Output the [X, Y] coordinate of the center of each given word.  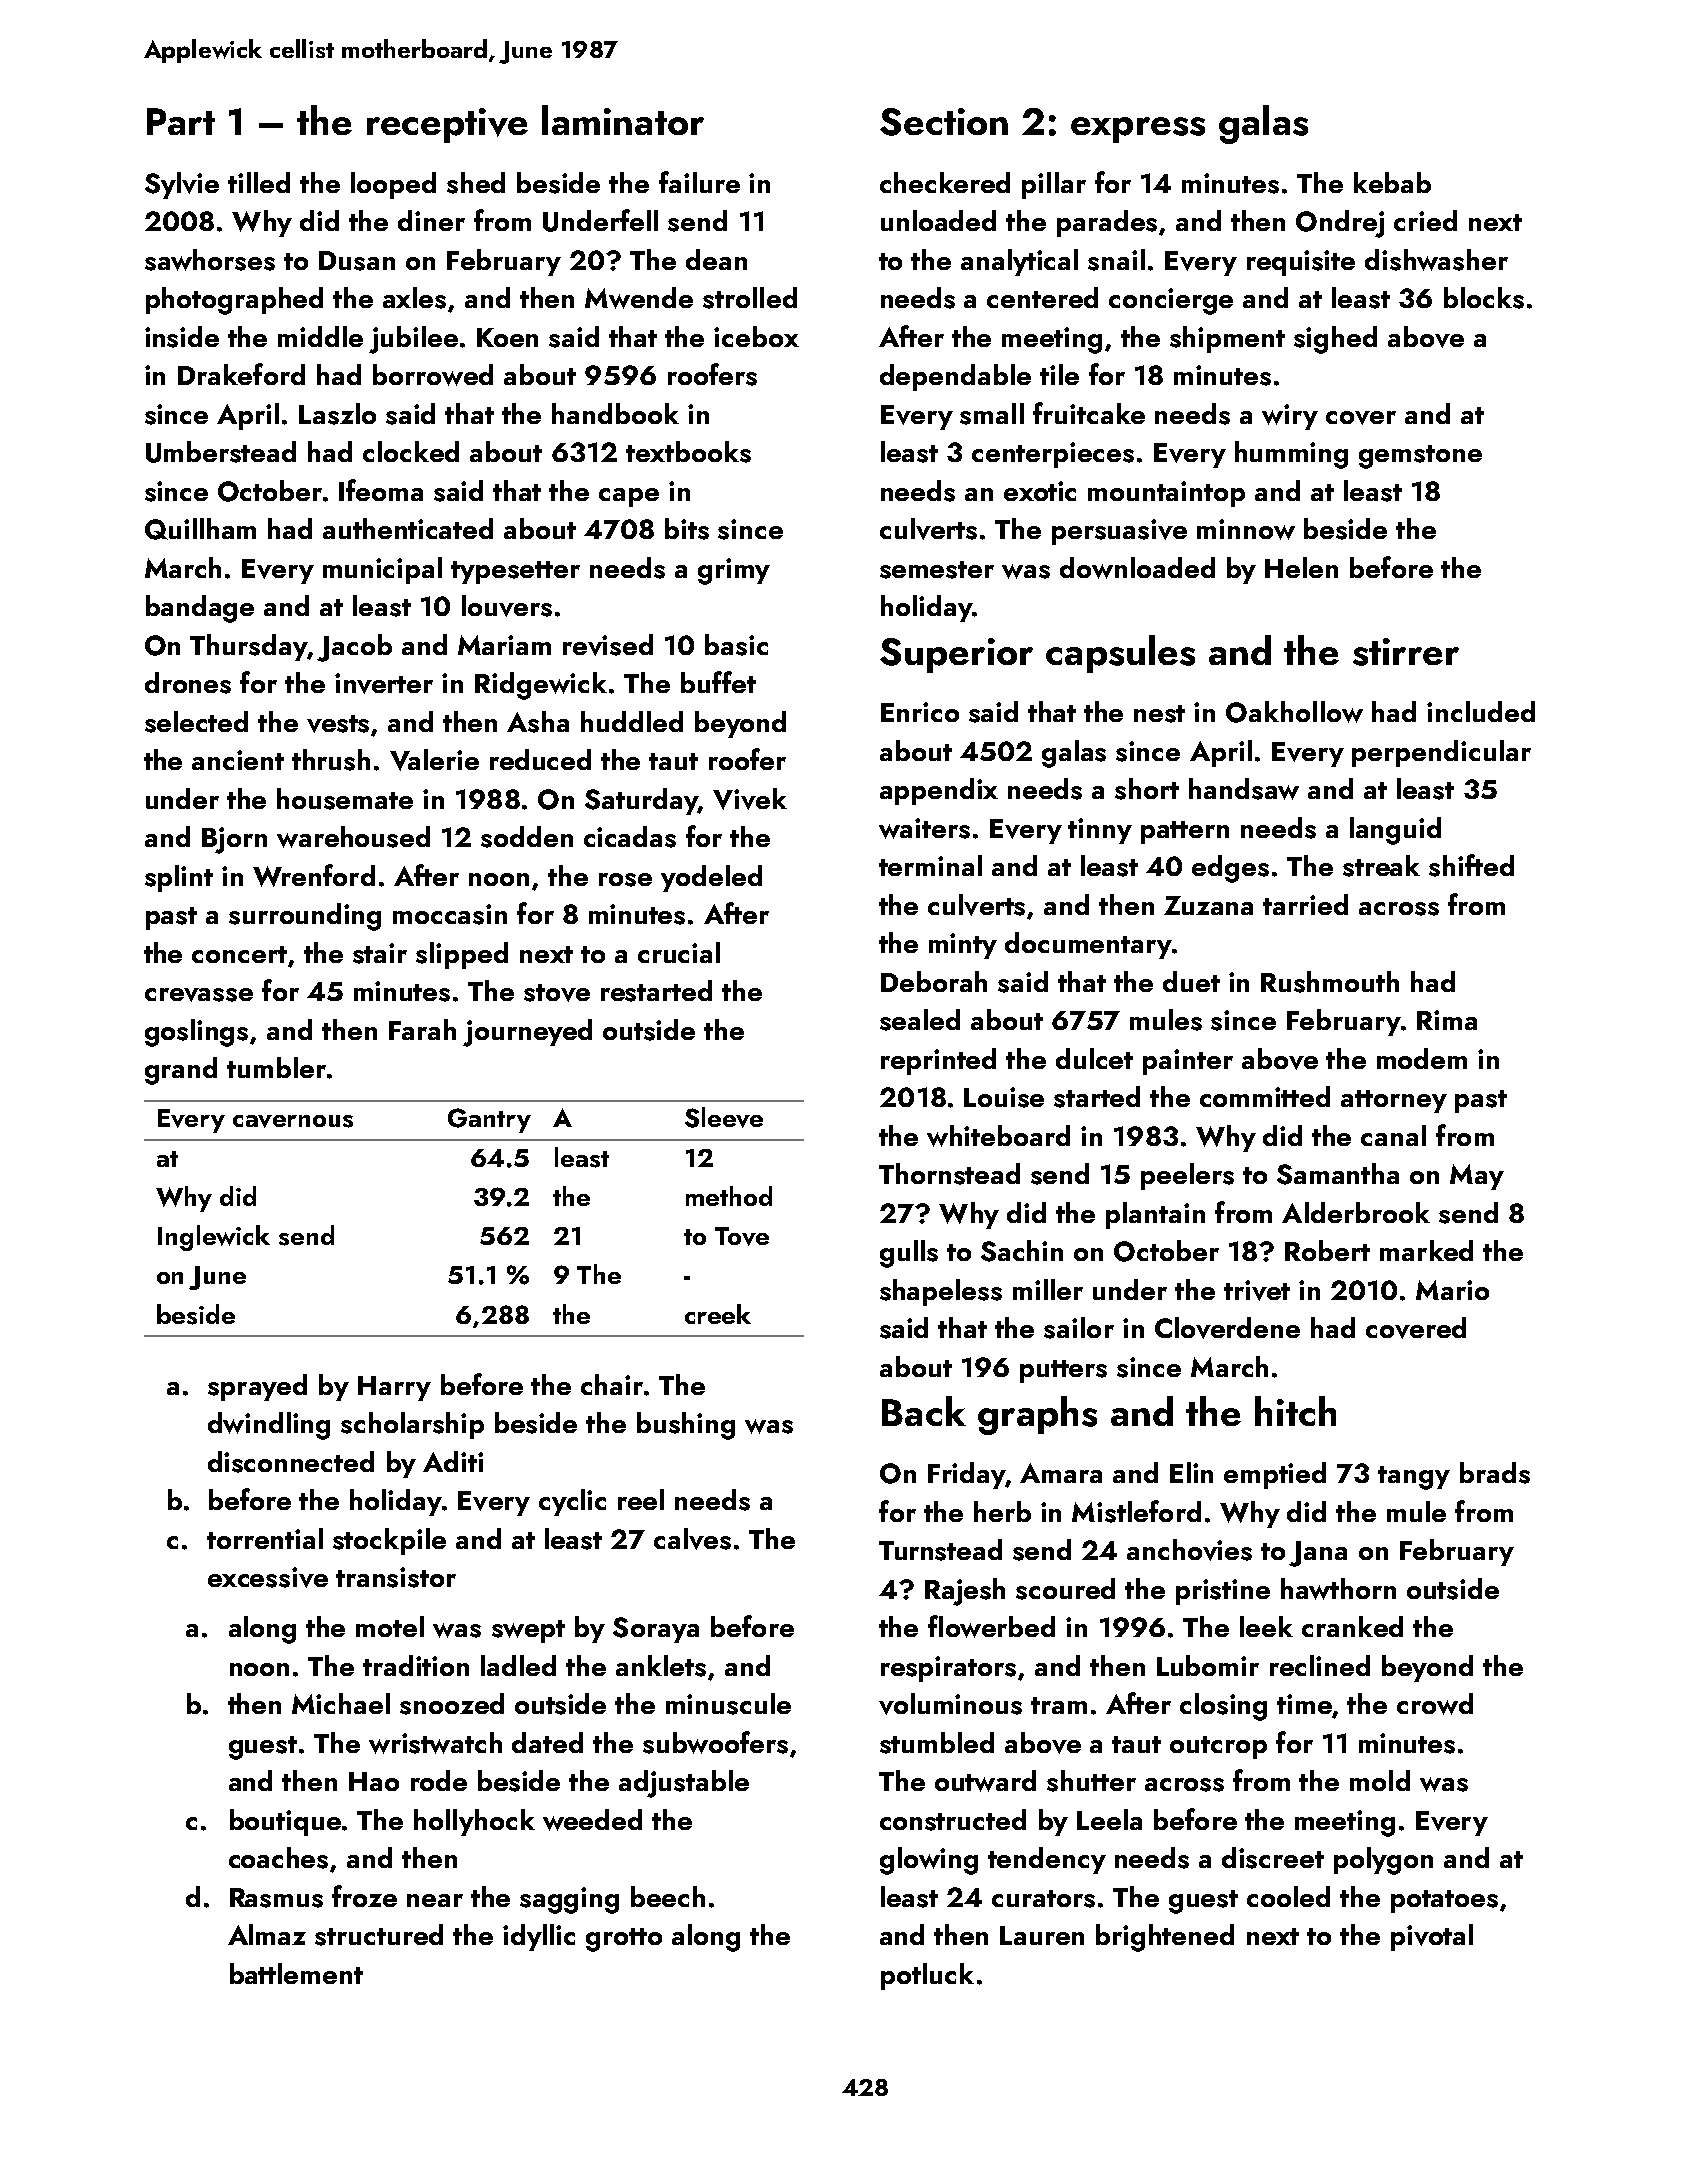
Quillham [200, 529]
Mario [1452, 1290]
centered [1042, 297]
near [435, 1900]
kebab [1392, 182]
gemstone [1420, 457]
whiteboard [998, 1136]
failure [699, 182]
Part [181, 121]
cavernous [293, 1121]
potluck [927, 1976]
